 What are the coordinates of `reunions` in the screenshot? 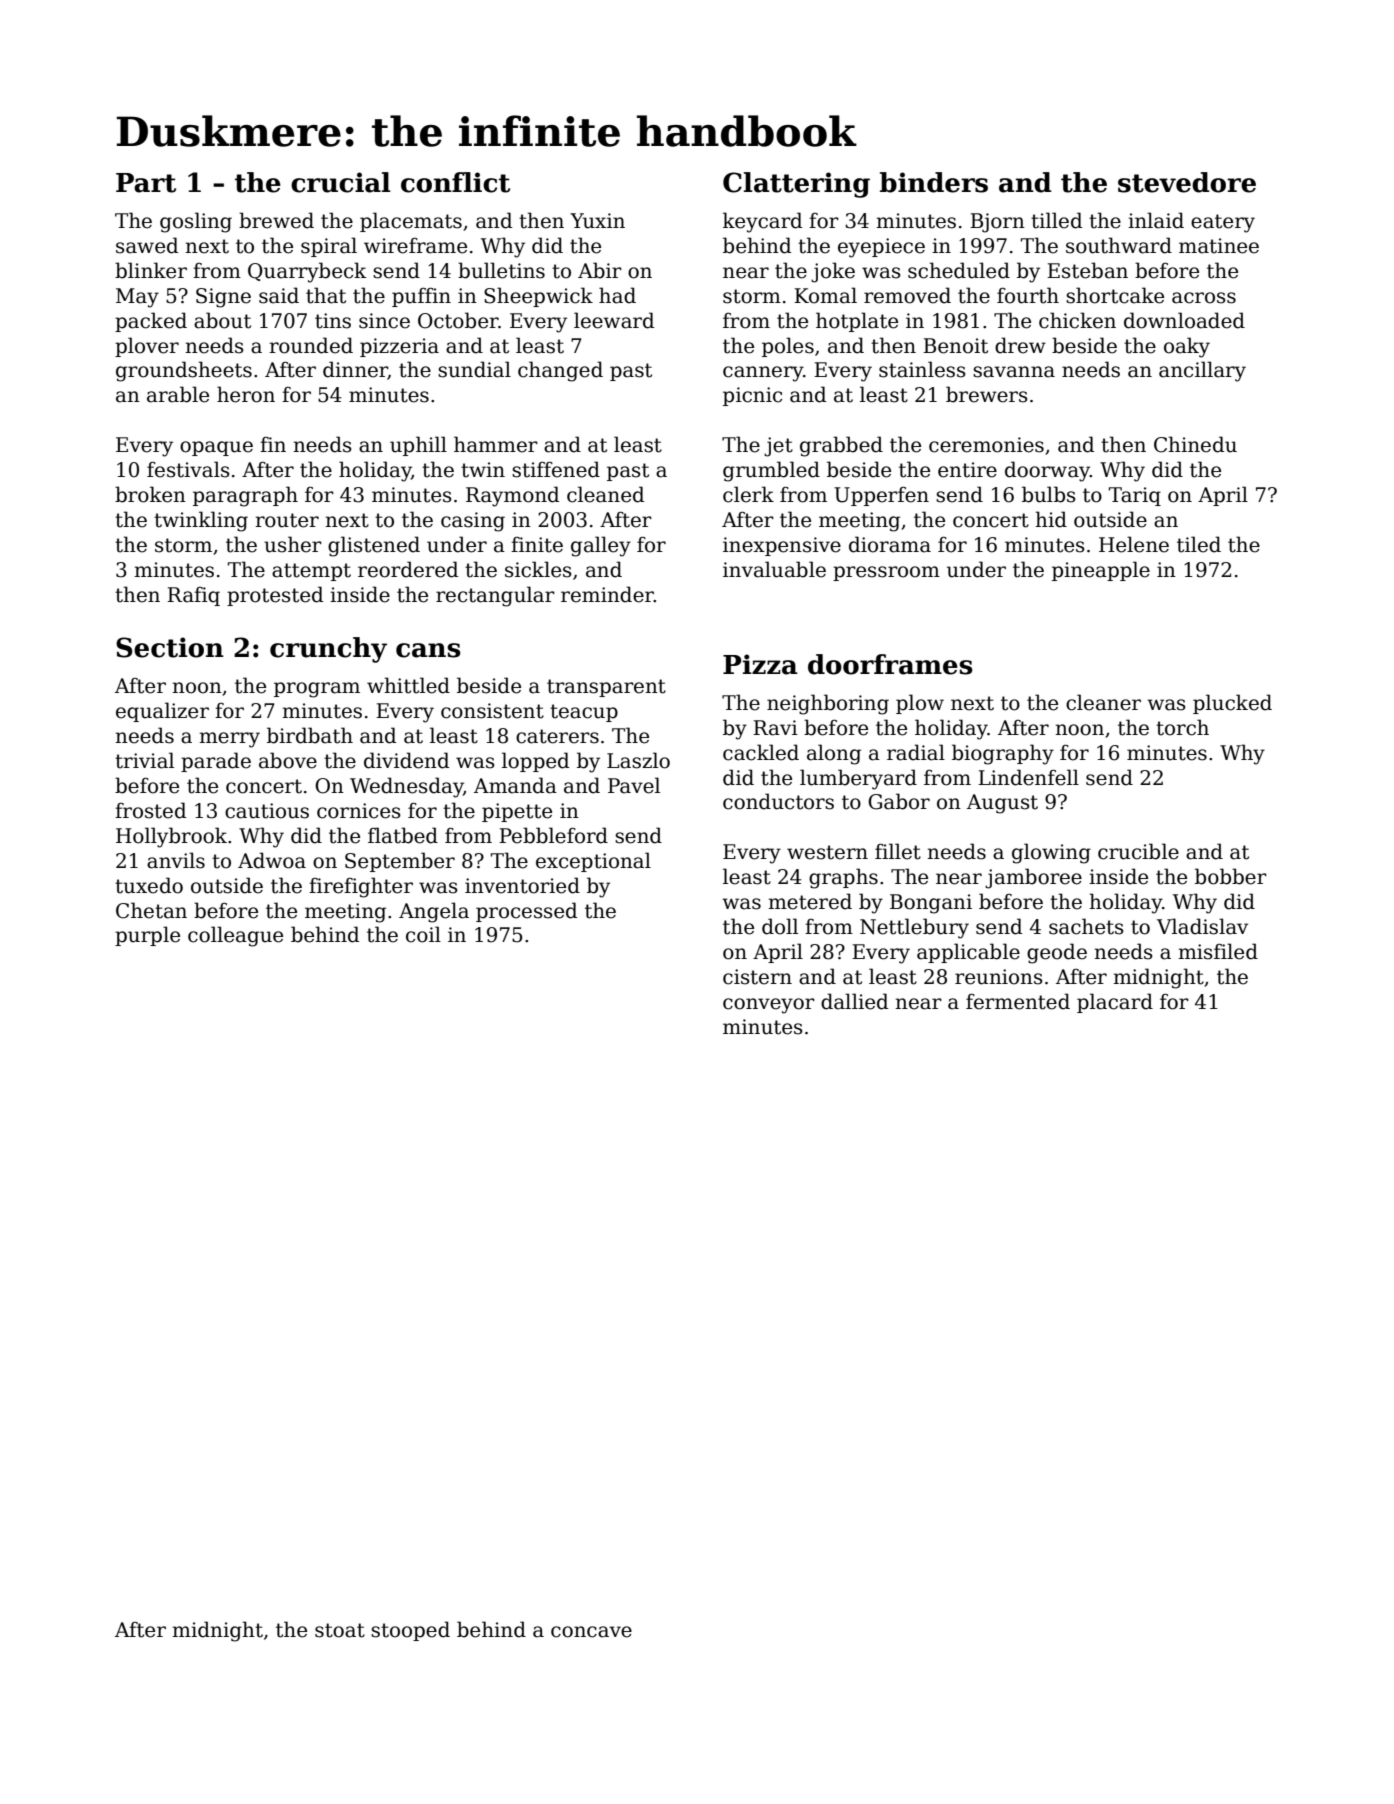 It's located at (999, 977).
